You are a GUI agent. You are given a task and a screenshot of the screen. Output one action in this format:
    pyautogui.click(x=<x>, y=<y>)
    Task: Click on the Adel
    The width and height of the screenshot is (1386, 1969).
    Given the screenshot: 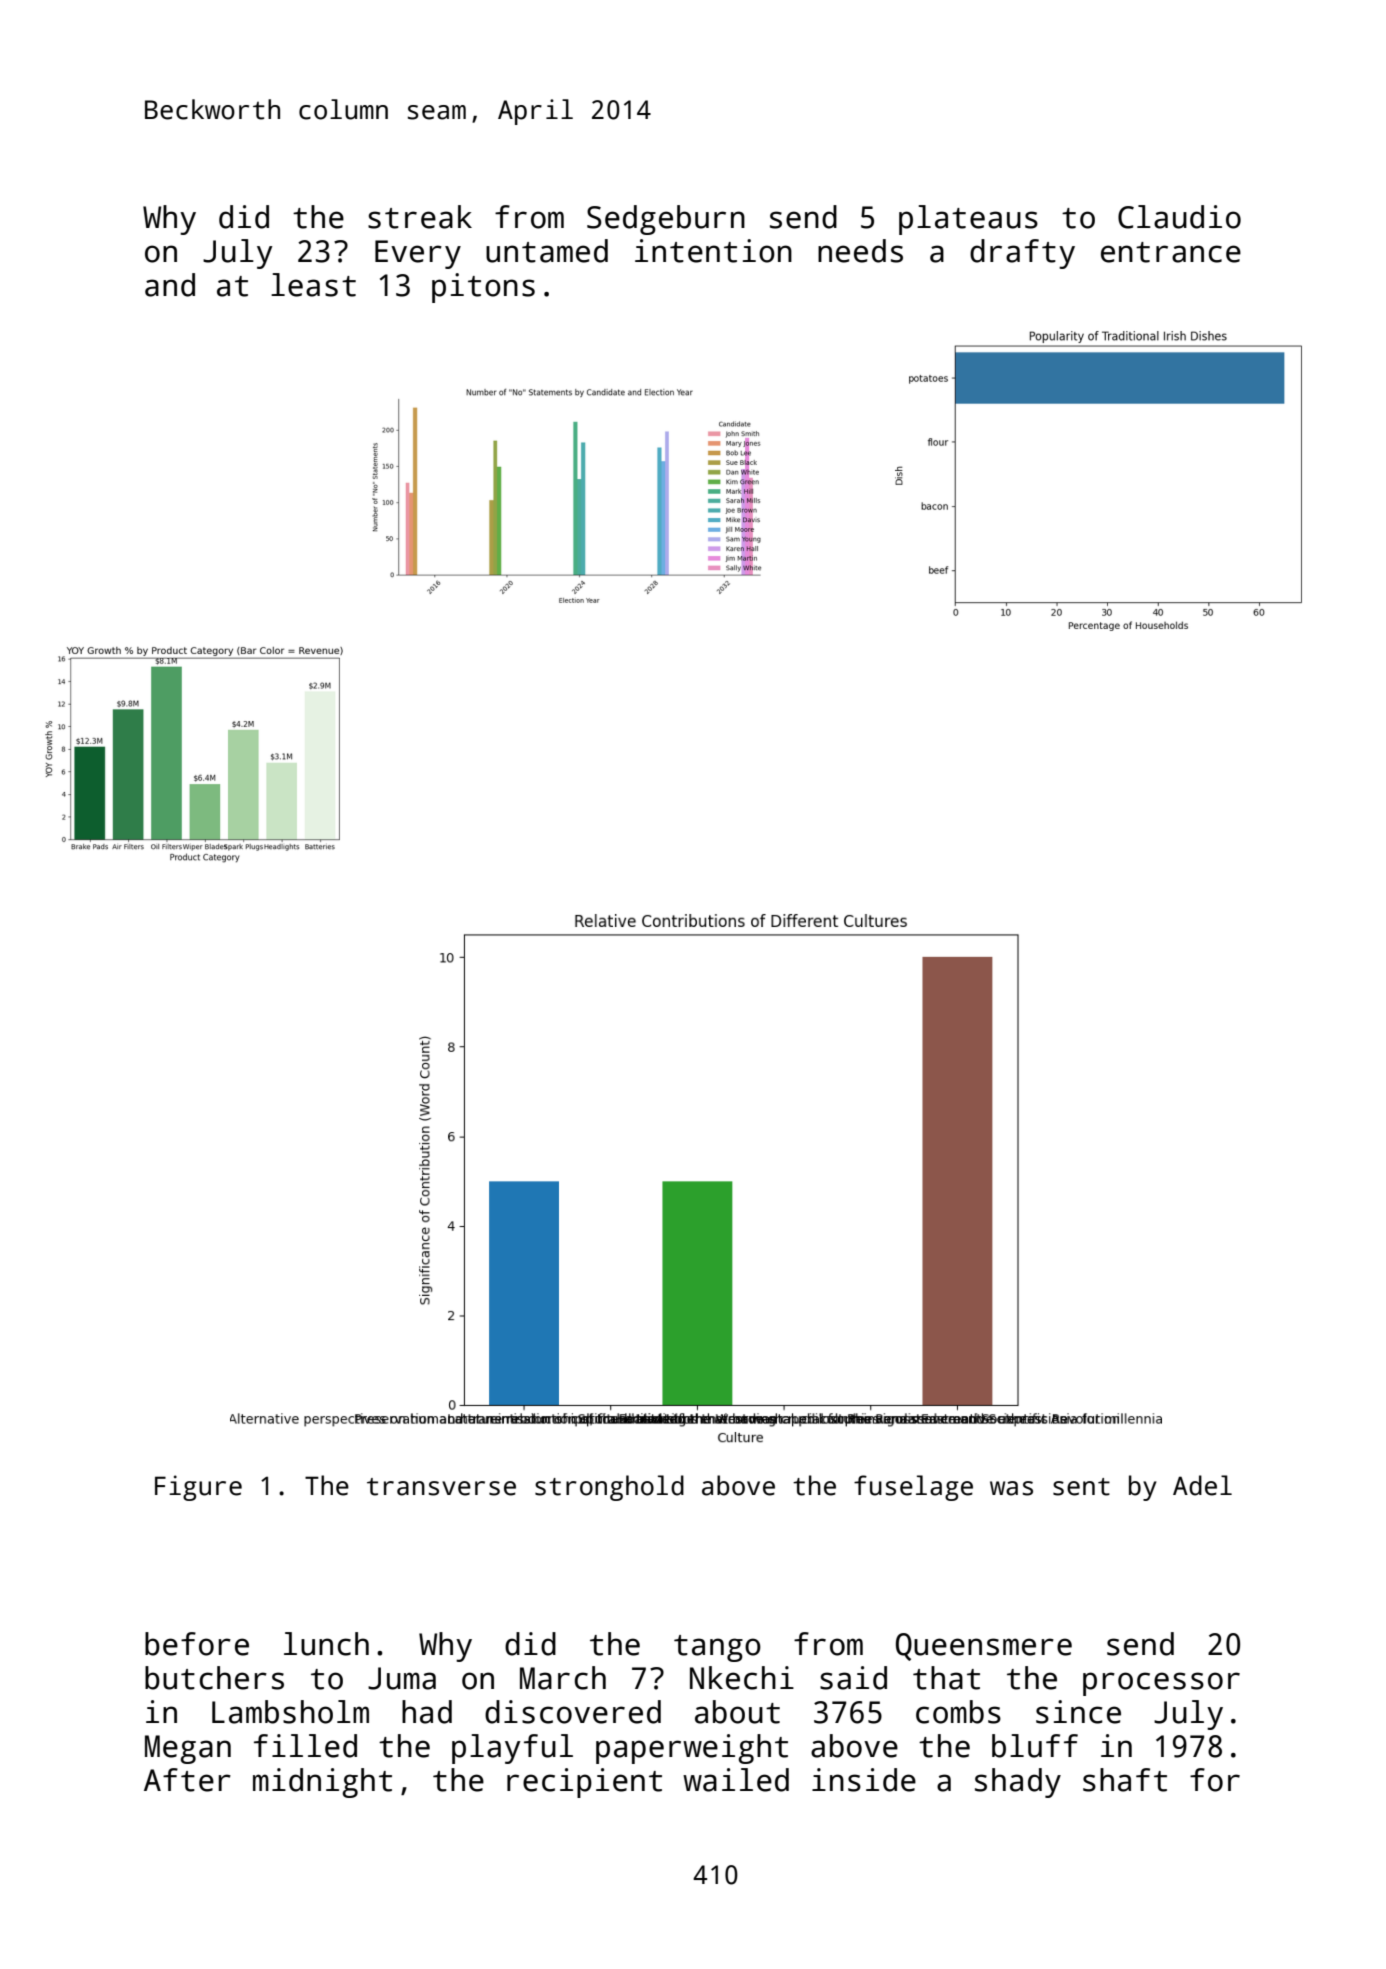 What is the action you would take?
    pyautogui.click(x=1202, y=1485)
